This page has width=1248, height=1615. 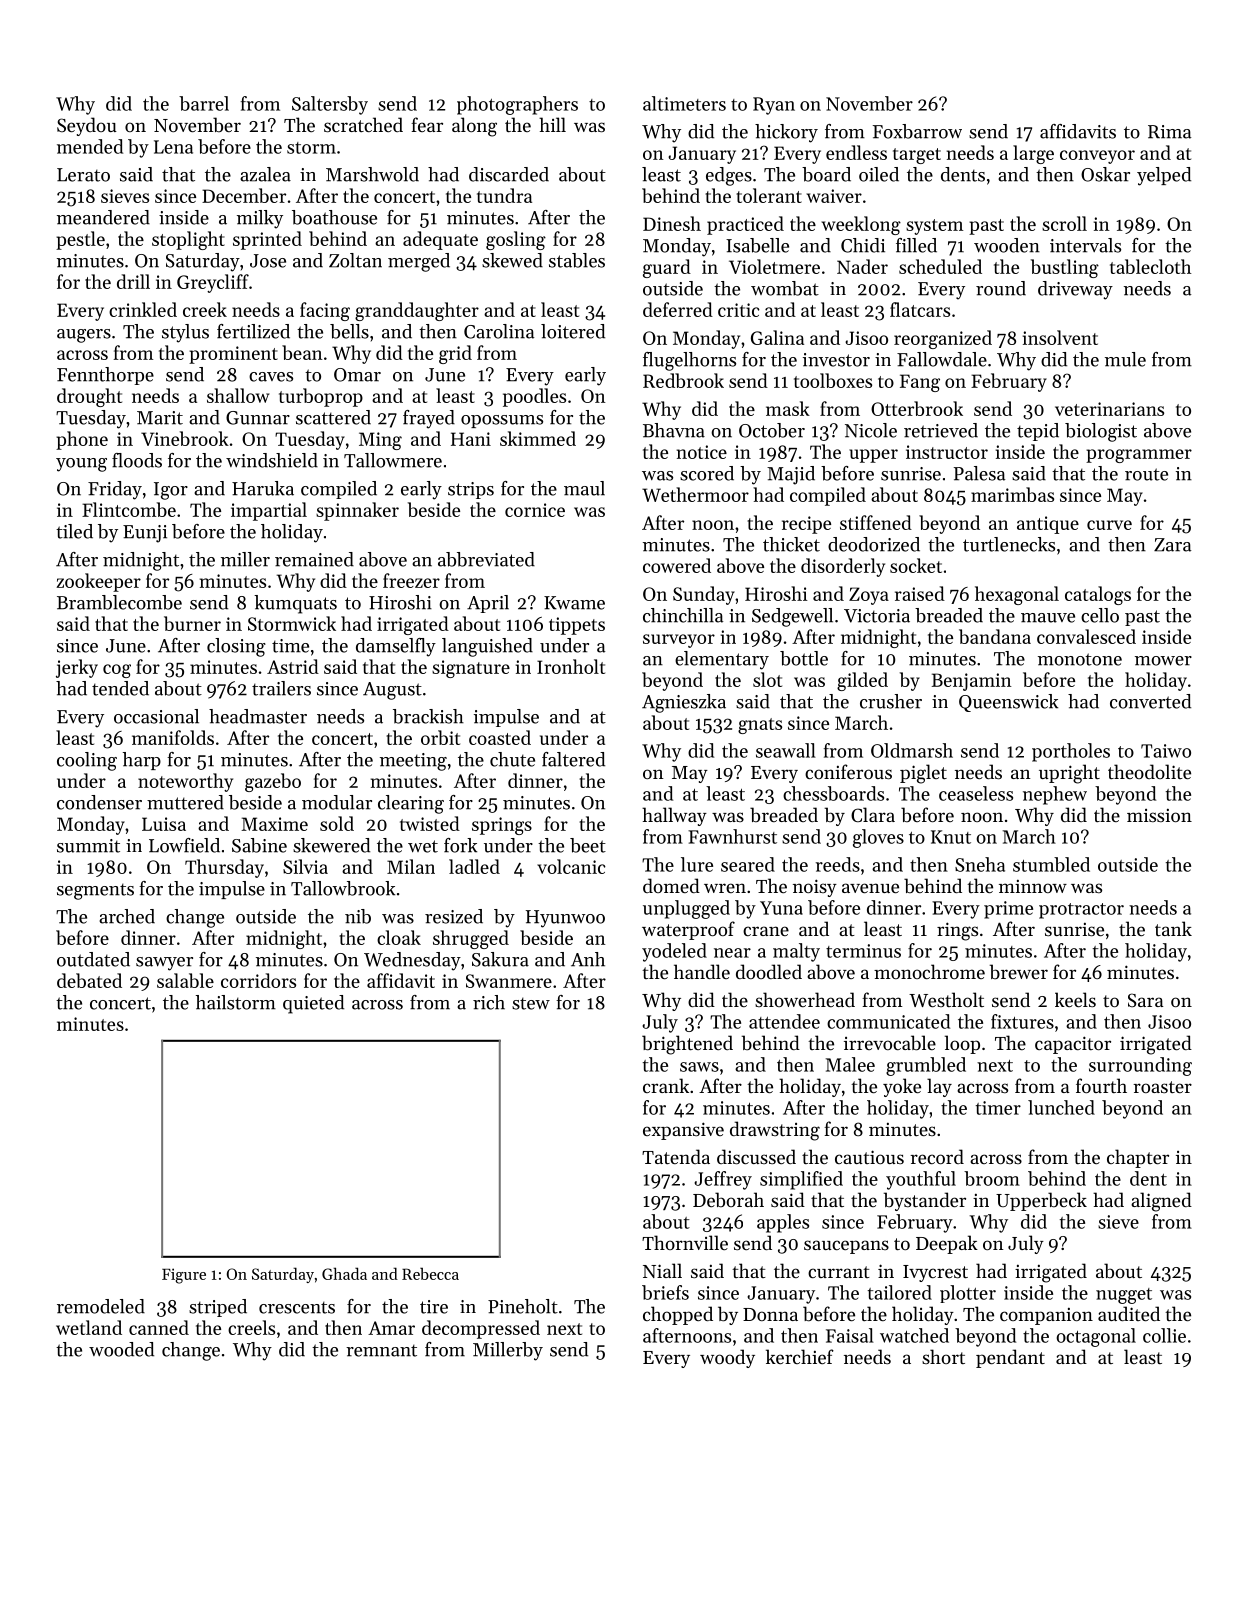 What do you see at coordinates (89, 980) in the page?
I see `debated` at bounding box center [89, 980].
